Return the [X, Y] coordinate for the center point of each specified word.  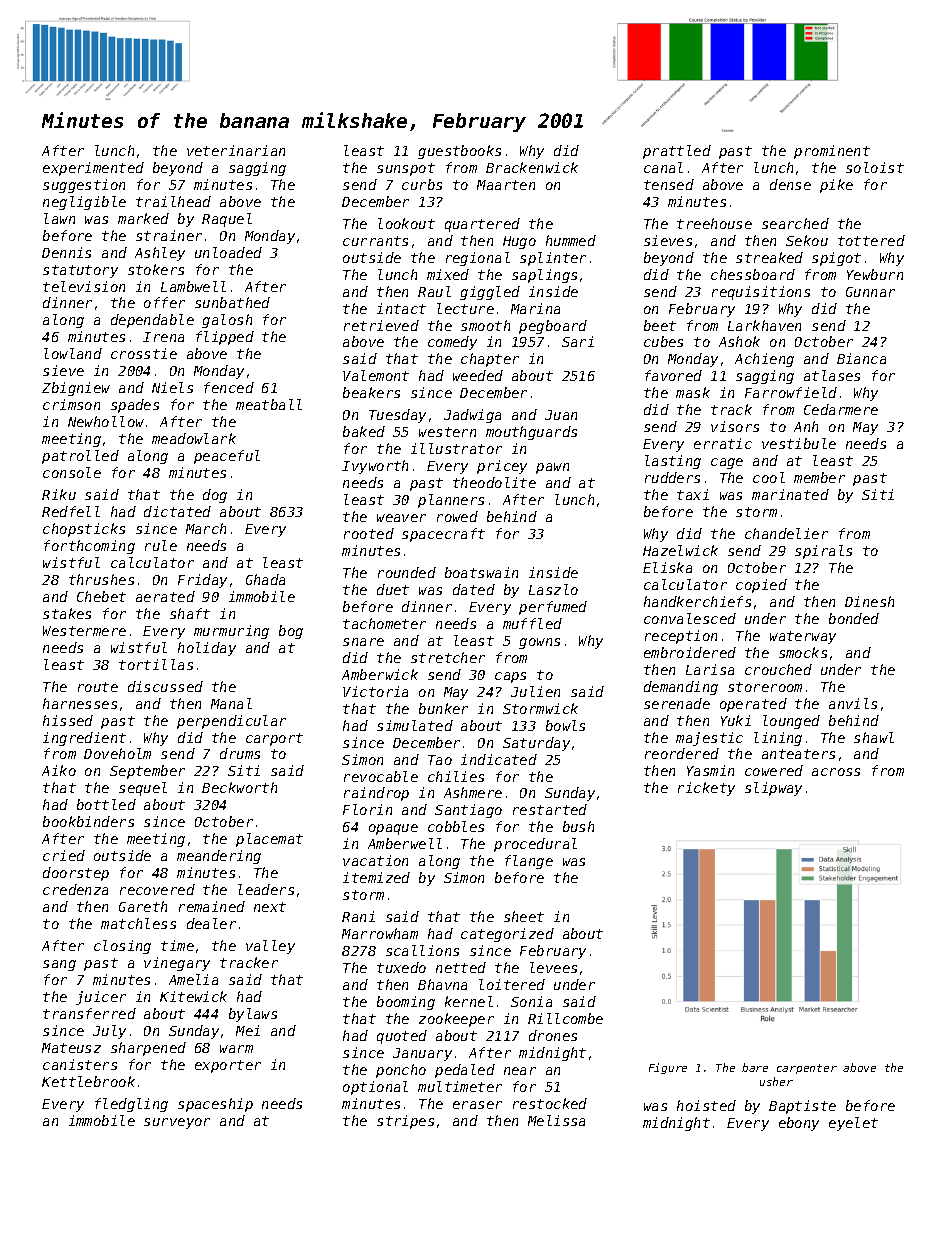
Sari [578, 341]
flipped [225, 338]
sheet [524, 916]
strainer [169, 235]
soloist [875, 167]
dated [474, 589]
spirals [823, 552]
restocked [550, 1103]
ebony [799, 1124]
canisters [80, 1064]
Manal [231, 703]
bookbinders [88, 821]
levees [553, 967]
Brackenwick [532, 167]
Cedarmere [841, 409]
